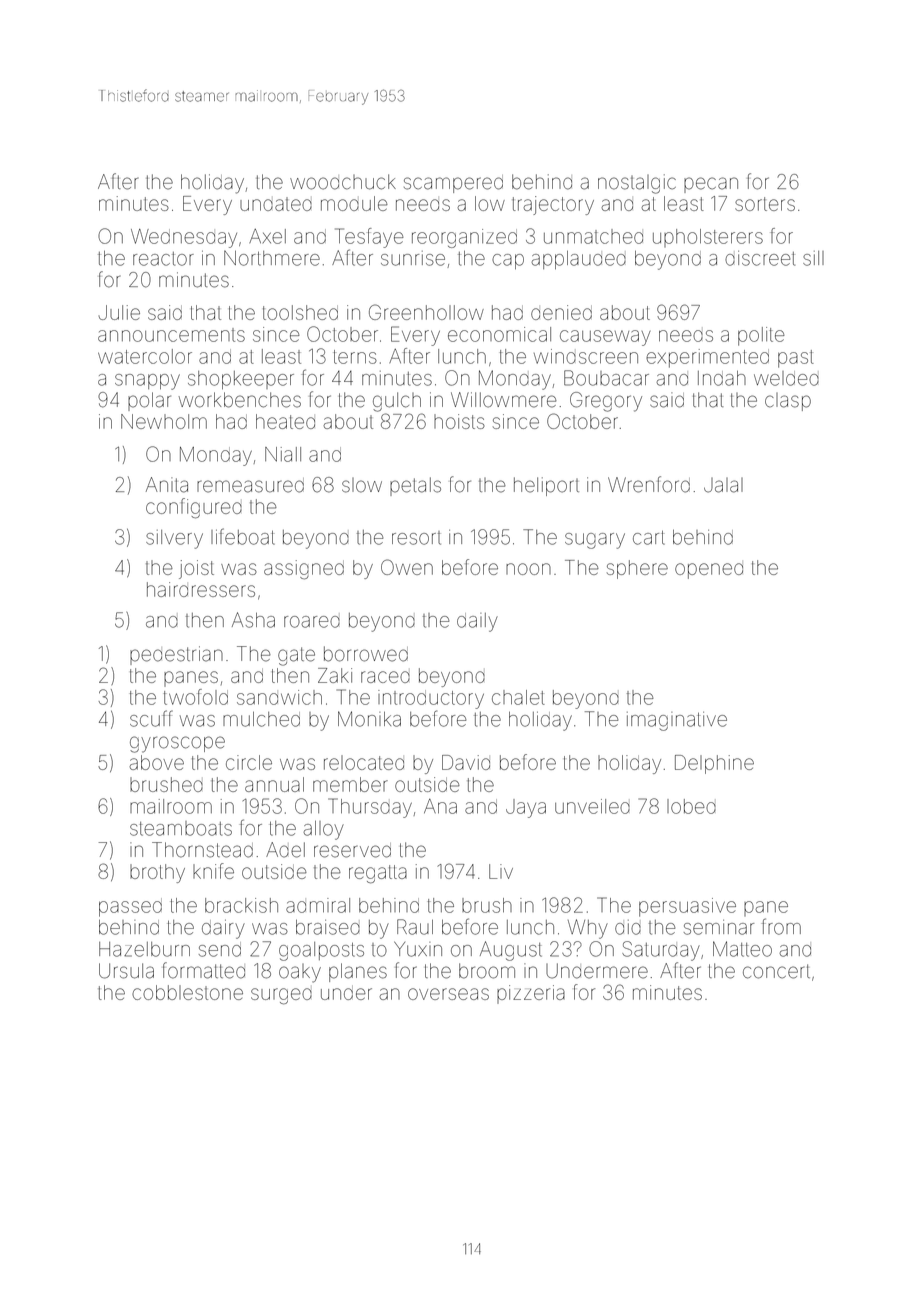 The height and width of the screenshot is (1311, 924). I want to click on unmatched, so click(593, 236).
